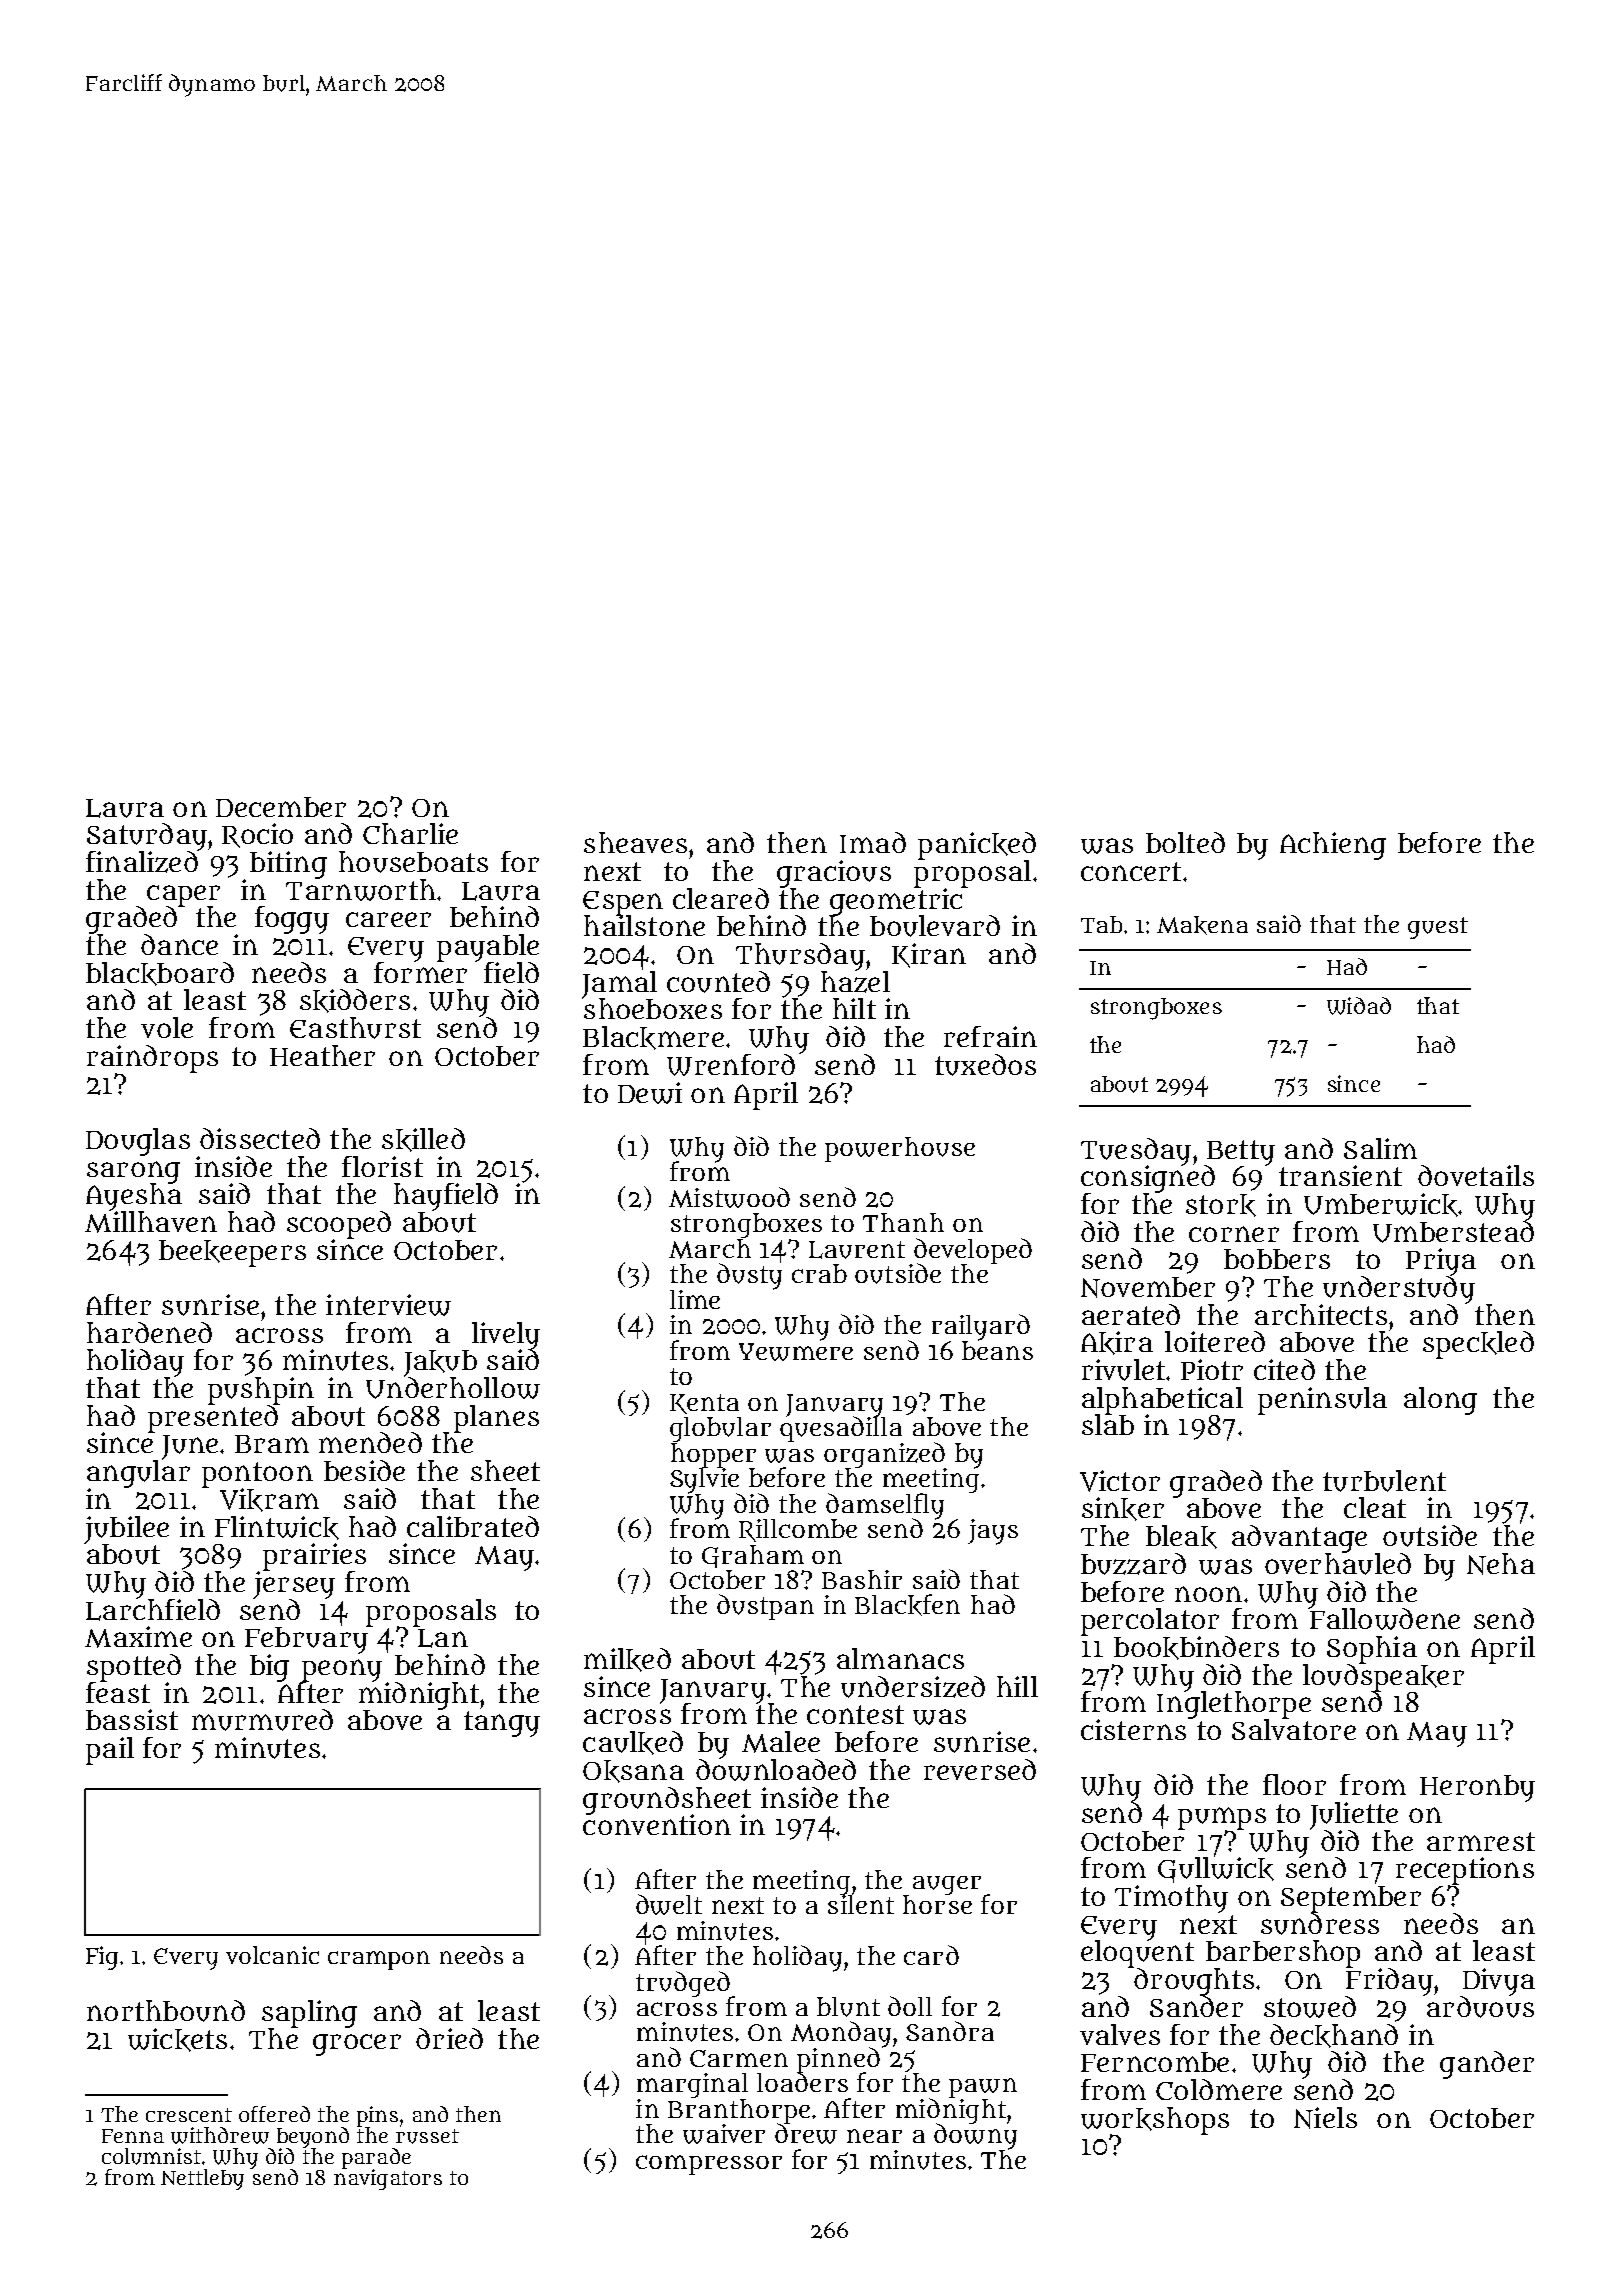 This page has width=1620, height=2292. What do you see at coordinates (423, 1140) in the page?
I see `skilled` at bounding box center [423, 1140].
